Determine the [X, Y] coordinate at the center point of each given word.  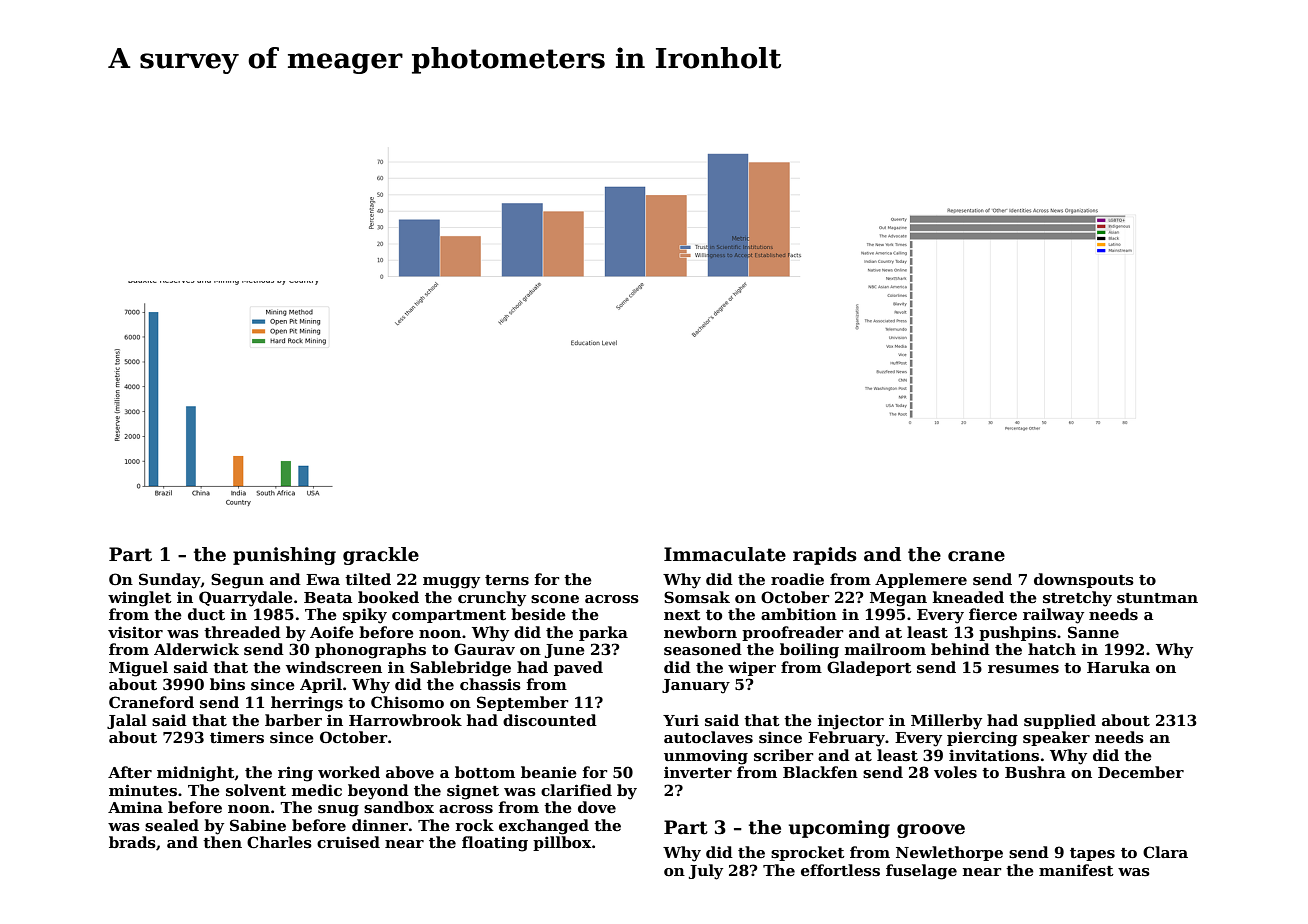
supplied [1060, 721]
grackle [381, 556]
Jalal [127, 721]
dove [597, 807]
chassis [490, 684]
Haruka [1118, 667]
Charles [279, 842]
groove [931, 831]
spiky [365, 616]
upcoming [839, 829]
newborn [700, 632]
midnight [196, 774]
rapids [825, 556]
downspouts [1084, 580]
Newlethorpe [949, 853]
